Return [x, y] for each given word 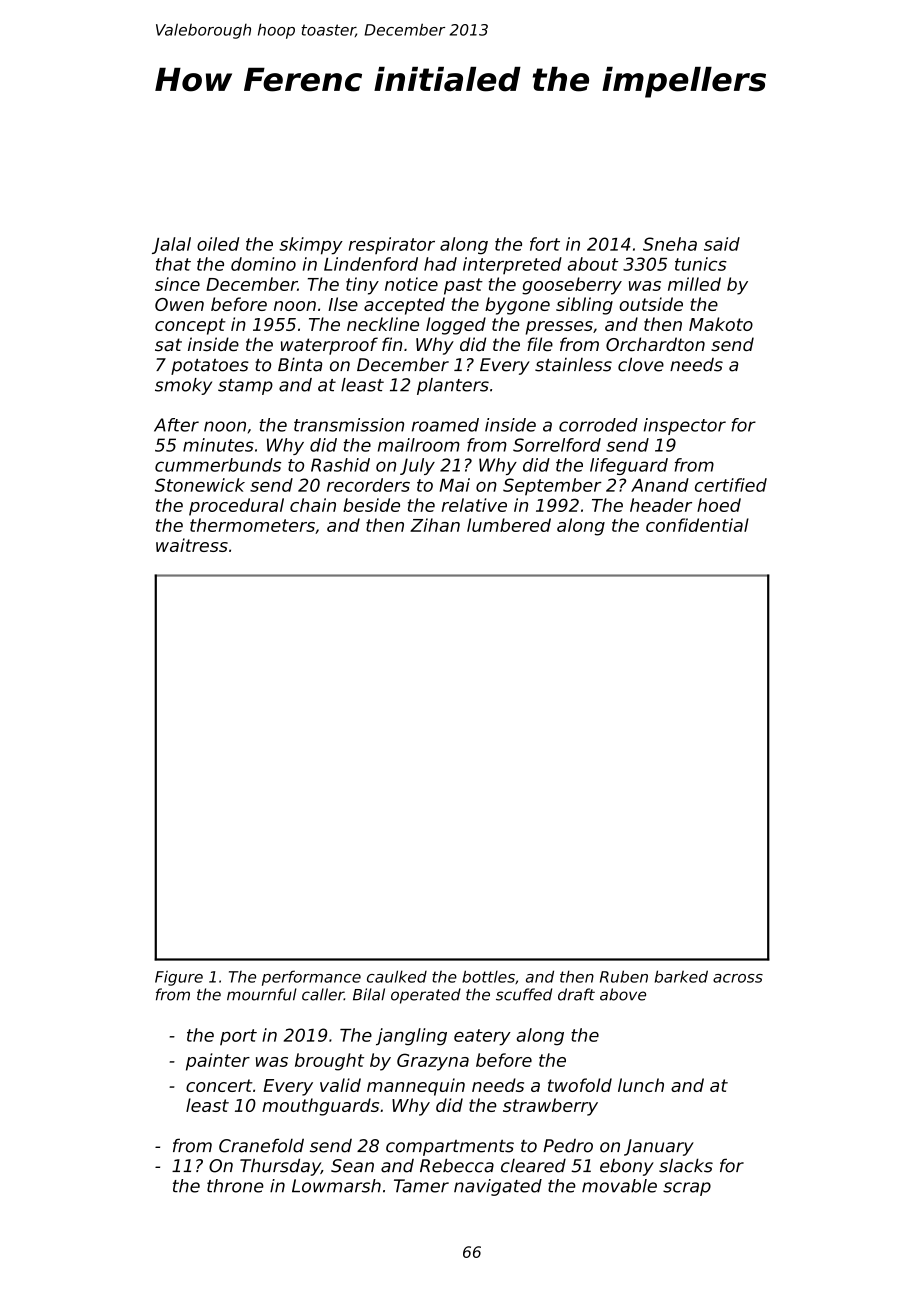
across [738, 978]
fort [545, 244]
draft [576, 994]
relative [474, 505]
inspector [685, 426]
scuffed [524, 994]
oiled [218, 244]
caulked [397, 976]
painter [218, 1062]
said [722, 244]
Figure [179, 978]
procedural [236, 507]
